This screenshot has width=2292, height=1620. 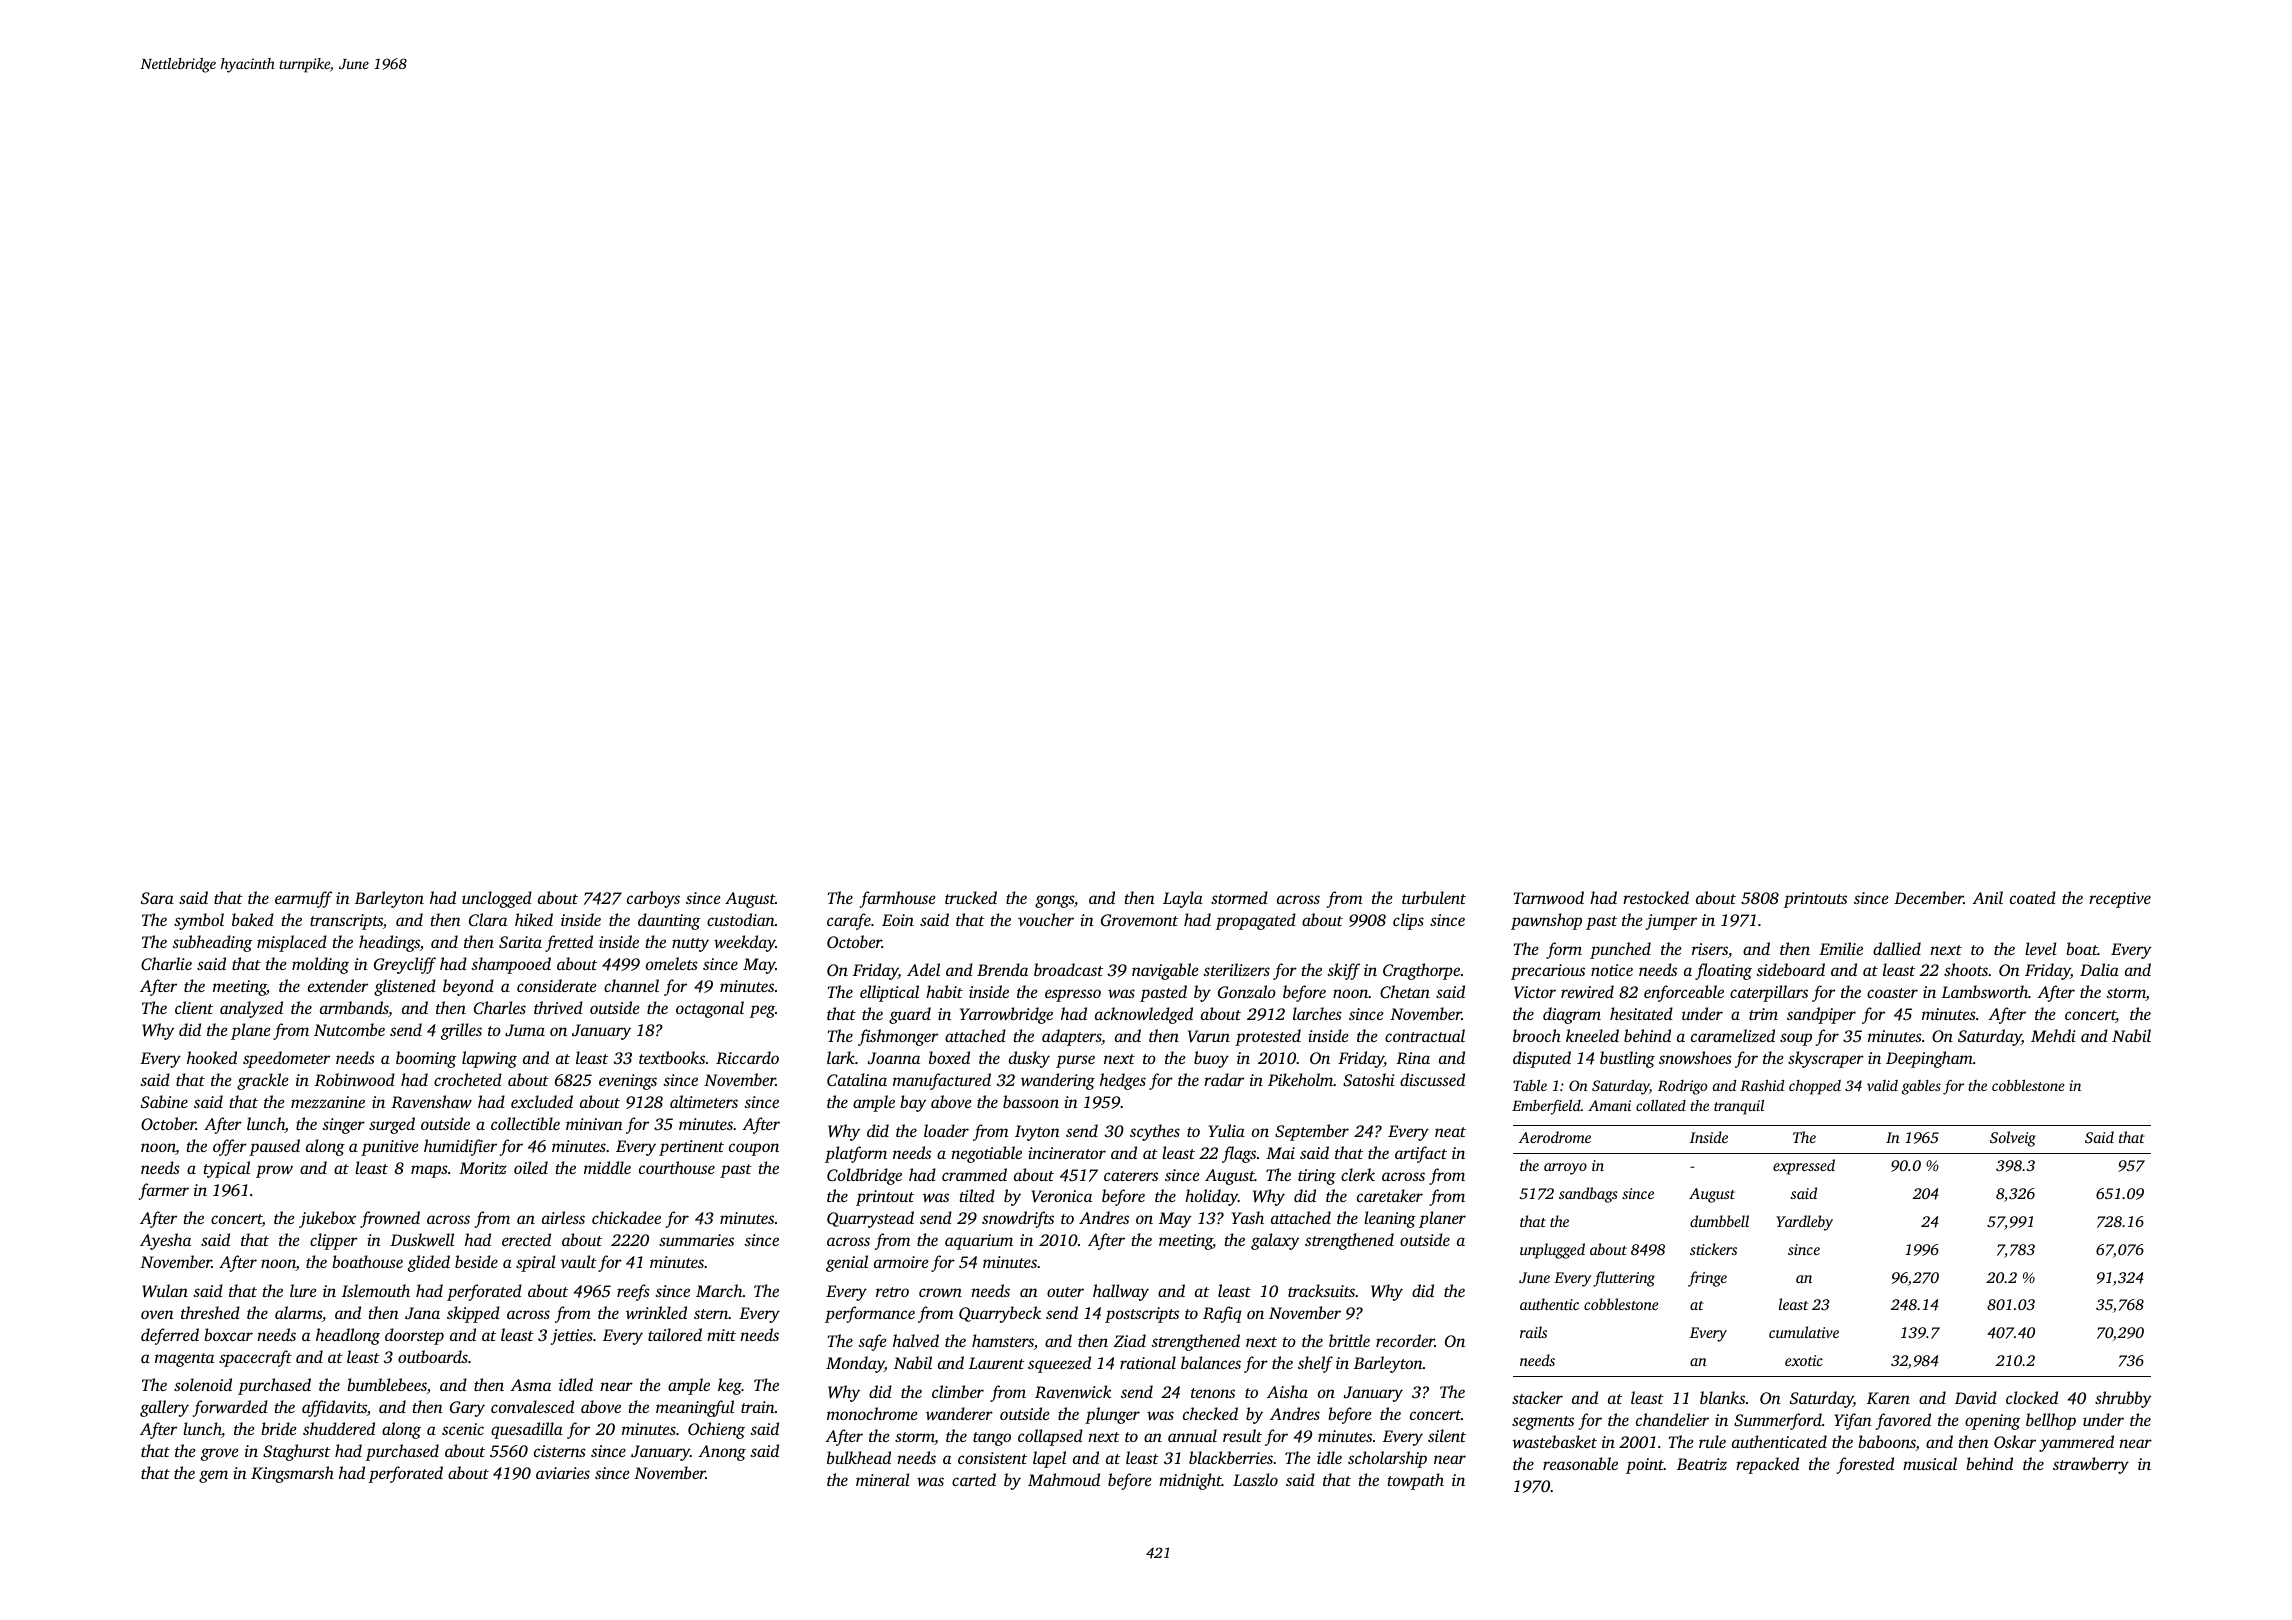 What do you see at coordinates (303, 1290) in the screenshot?
I see `lure` at bounding box center [303, 1290].
